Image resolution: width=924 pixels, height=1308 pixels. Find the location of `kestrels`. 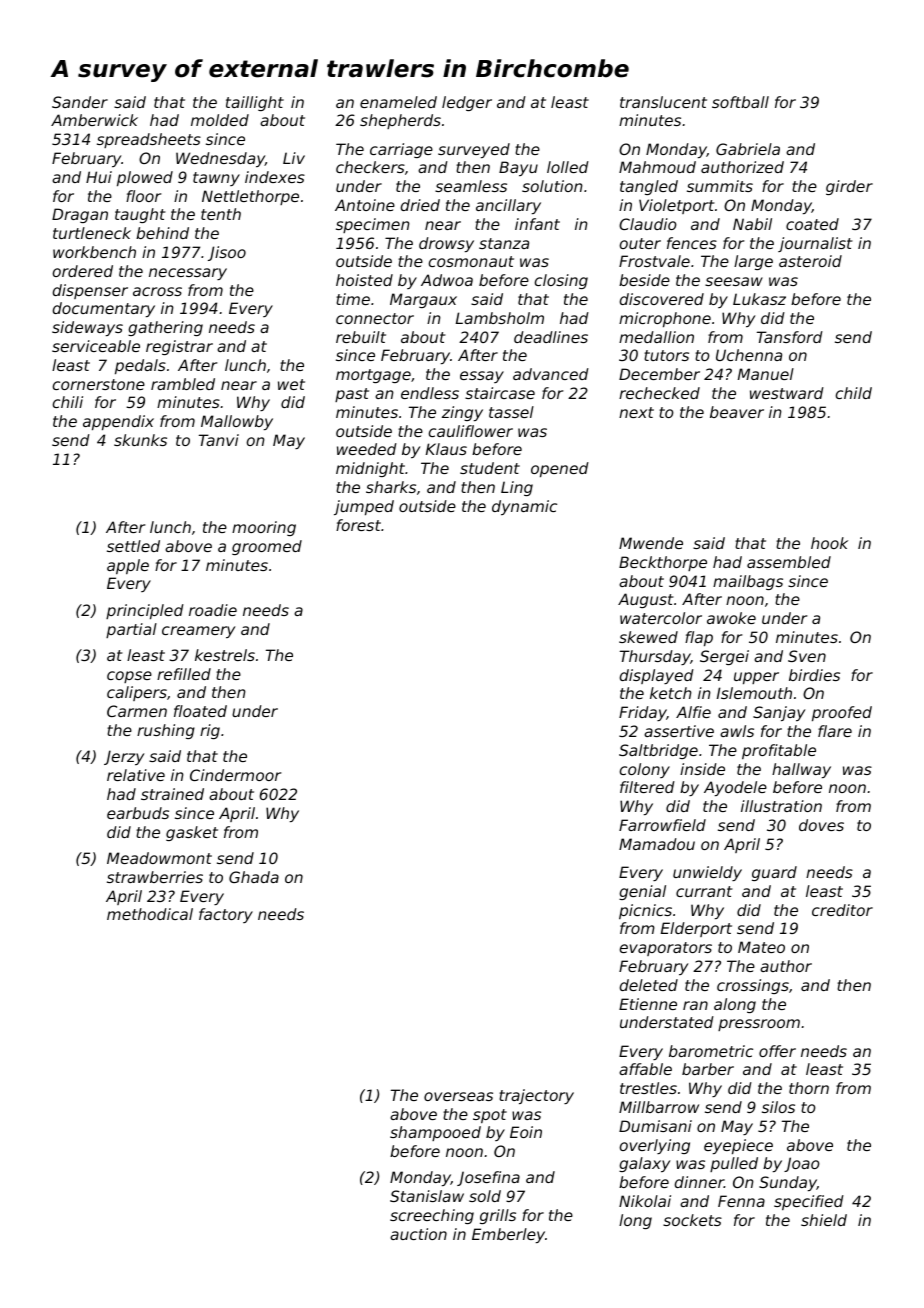

kestrels is located at coordinates (225, 655).
